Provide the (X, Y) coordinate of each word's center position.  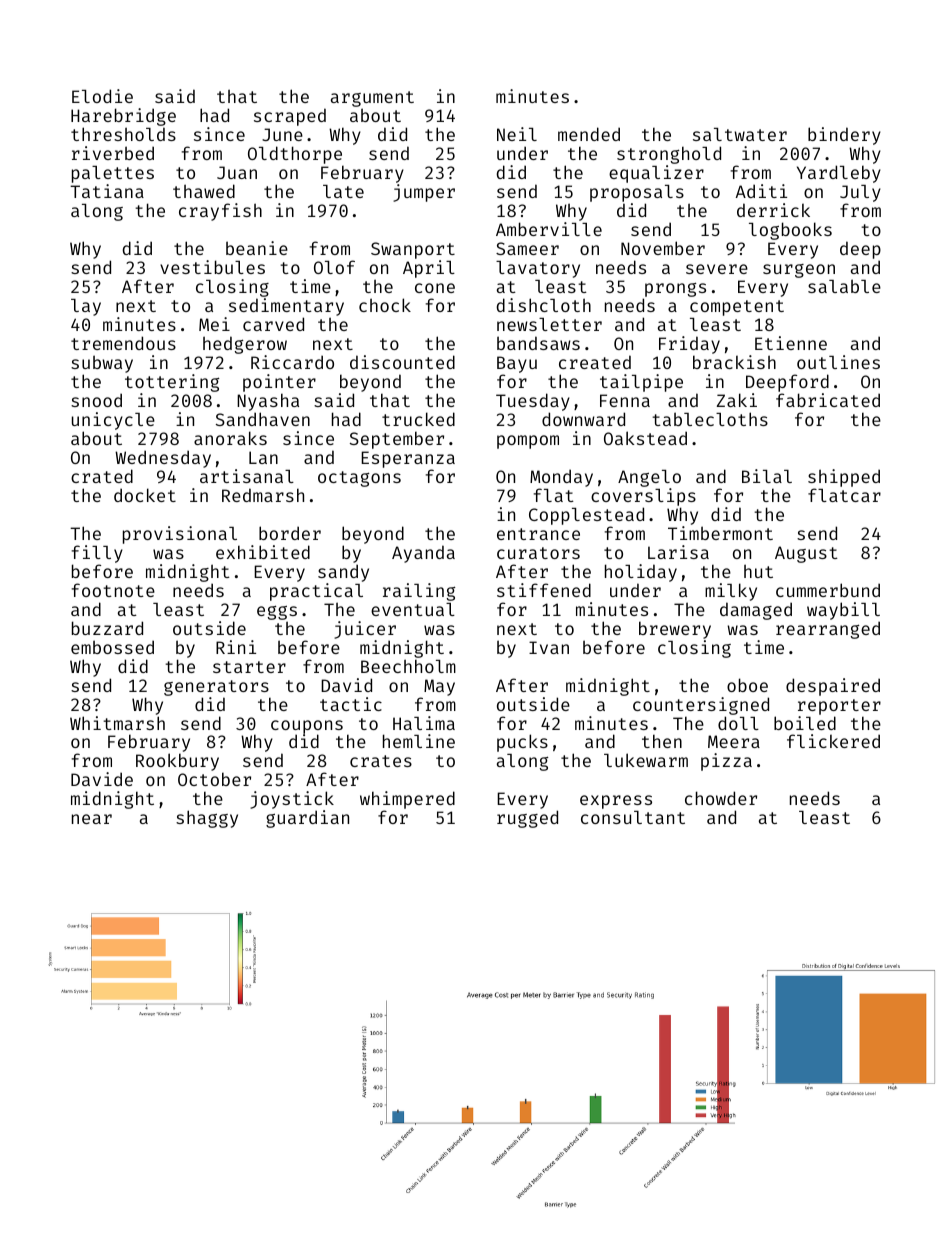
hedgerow (245, 345)
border (290, 533)
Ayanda (423, 554)
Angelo (649, 478)
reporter (839, 707)
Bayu (517, 364)
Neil (517, 134)
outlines (838, 362)
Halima (424, 723)
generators (216, 688)
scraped (290, 117)
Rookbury (177, 762)
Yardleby (839, 174)
